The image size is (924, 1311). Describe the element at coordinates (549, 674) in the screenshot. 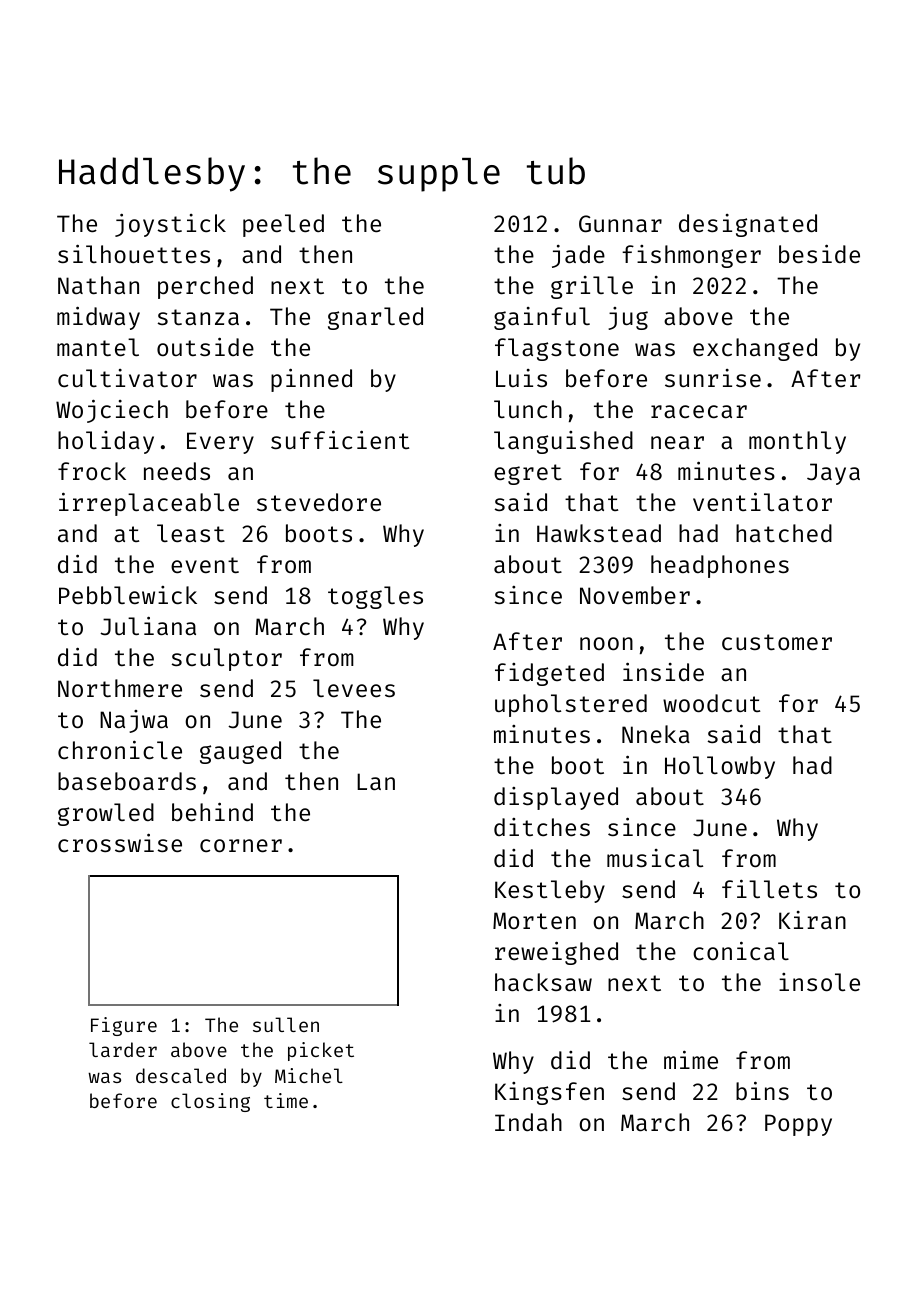

I see `fidgeted` at that location.
